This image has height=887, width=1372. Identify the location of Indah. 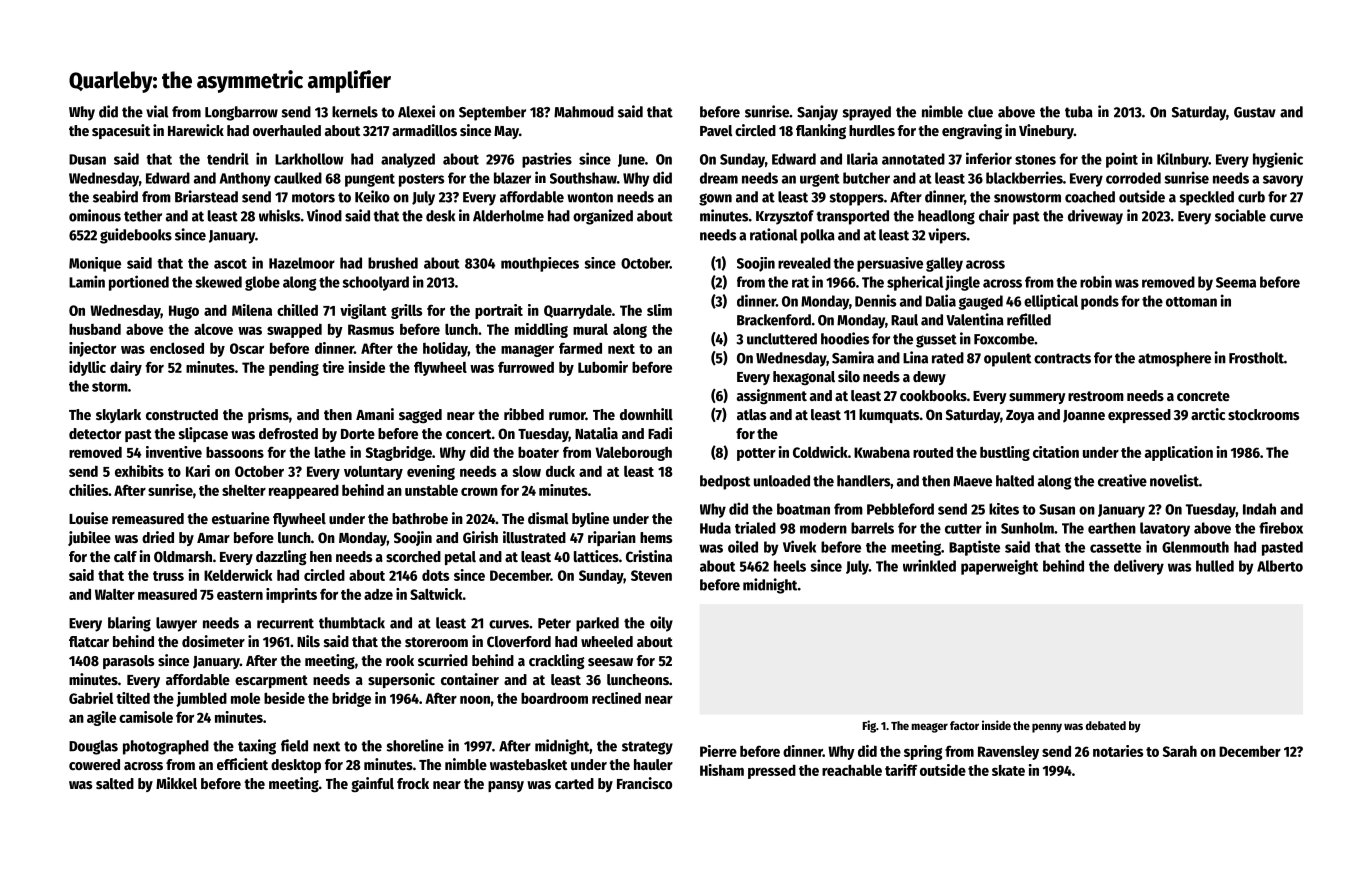
(1259, 509).
